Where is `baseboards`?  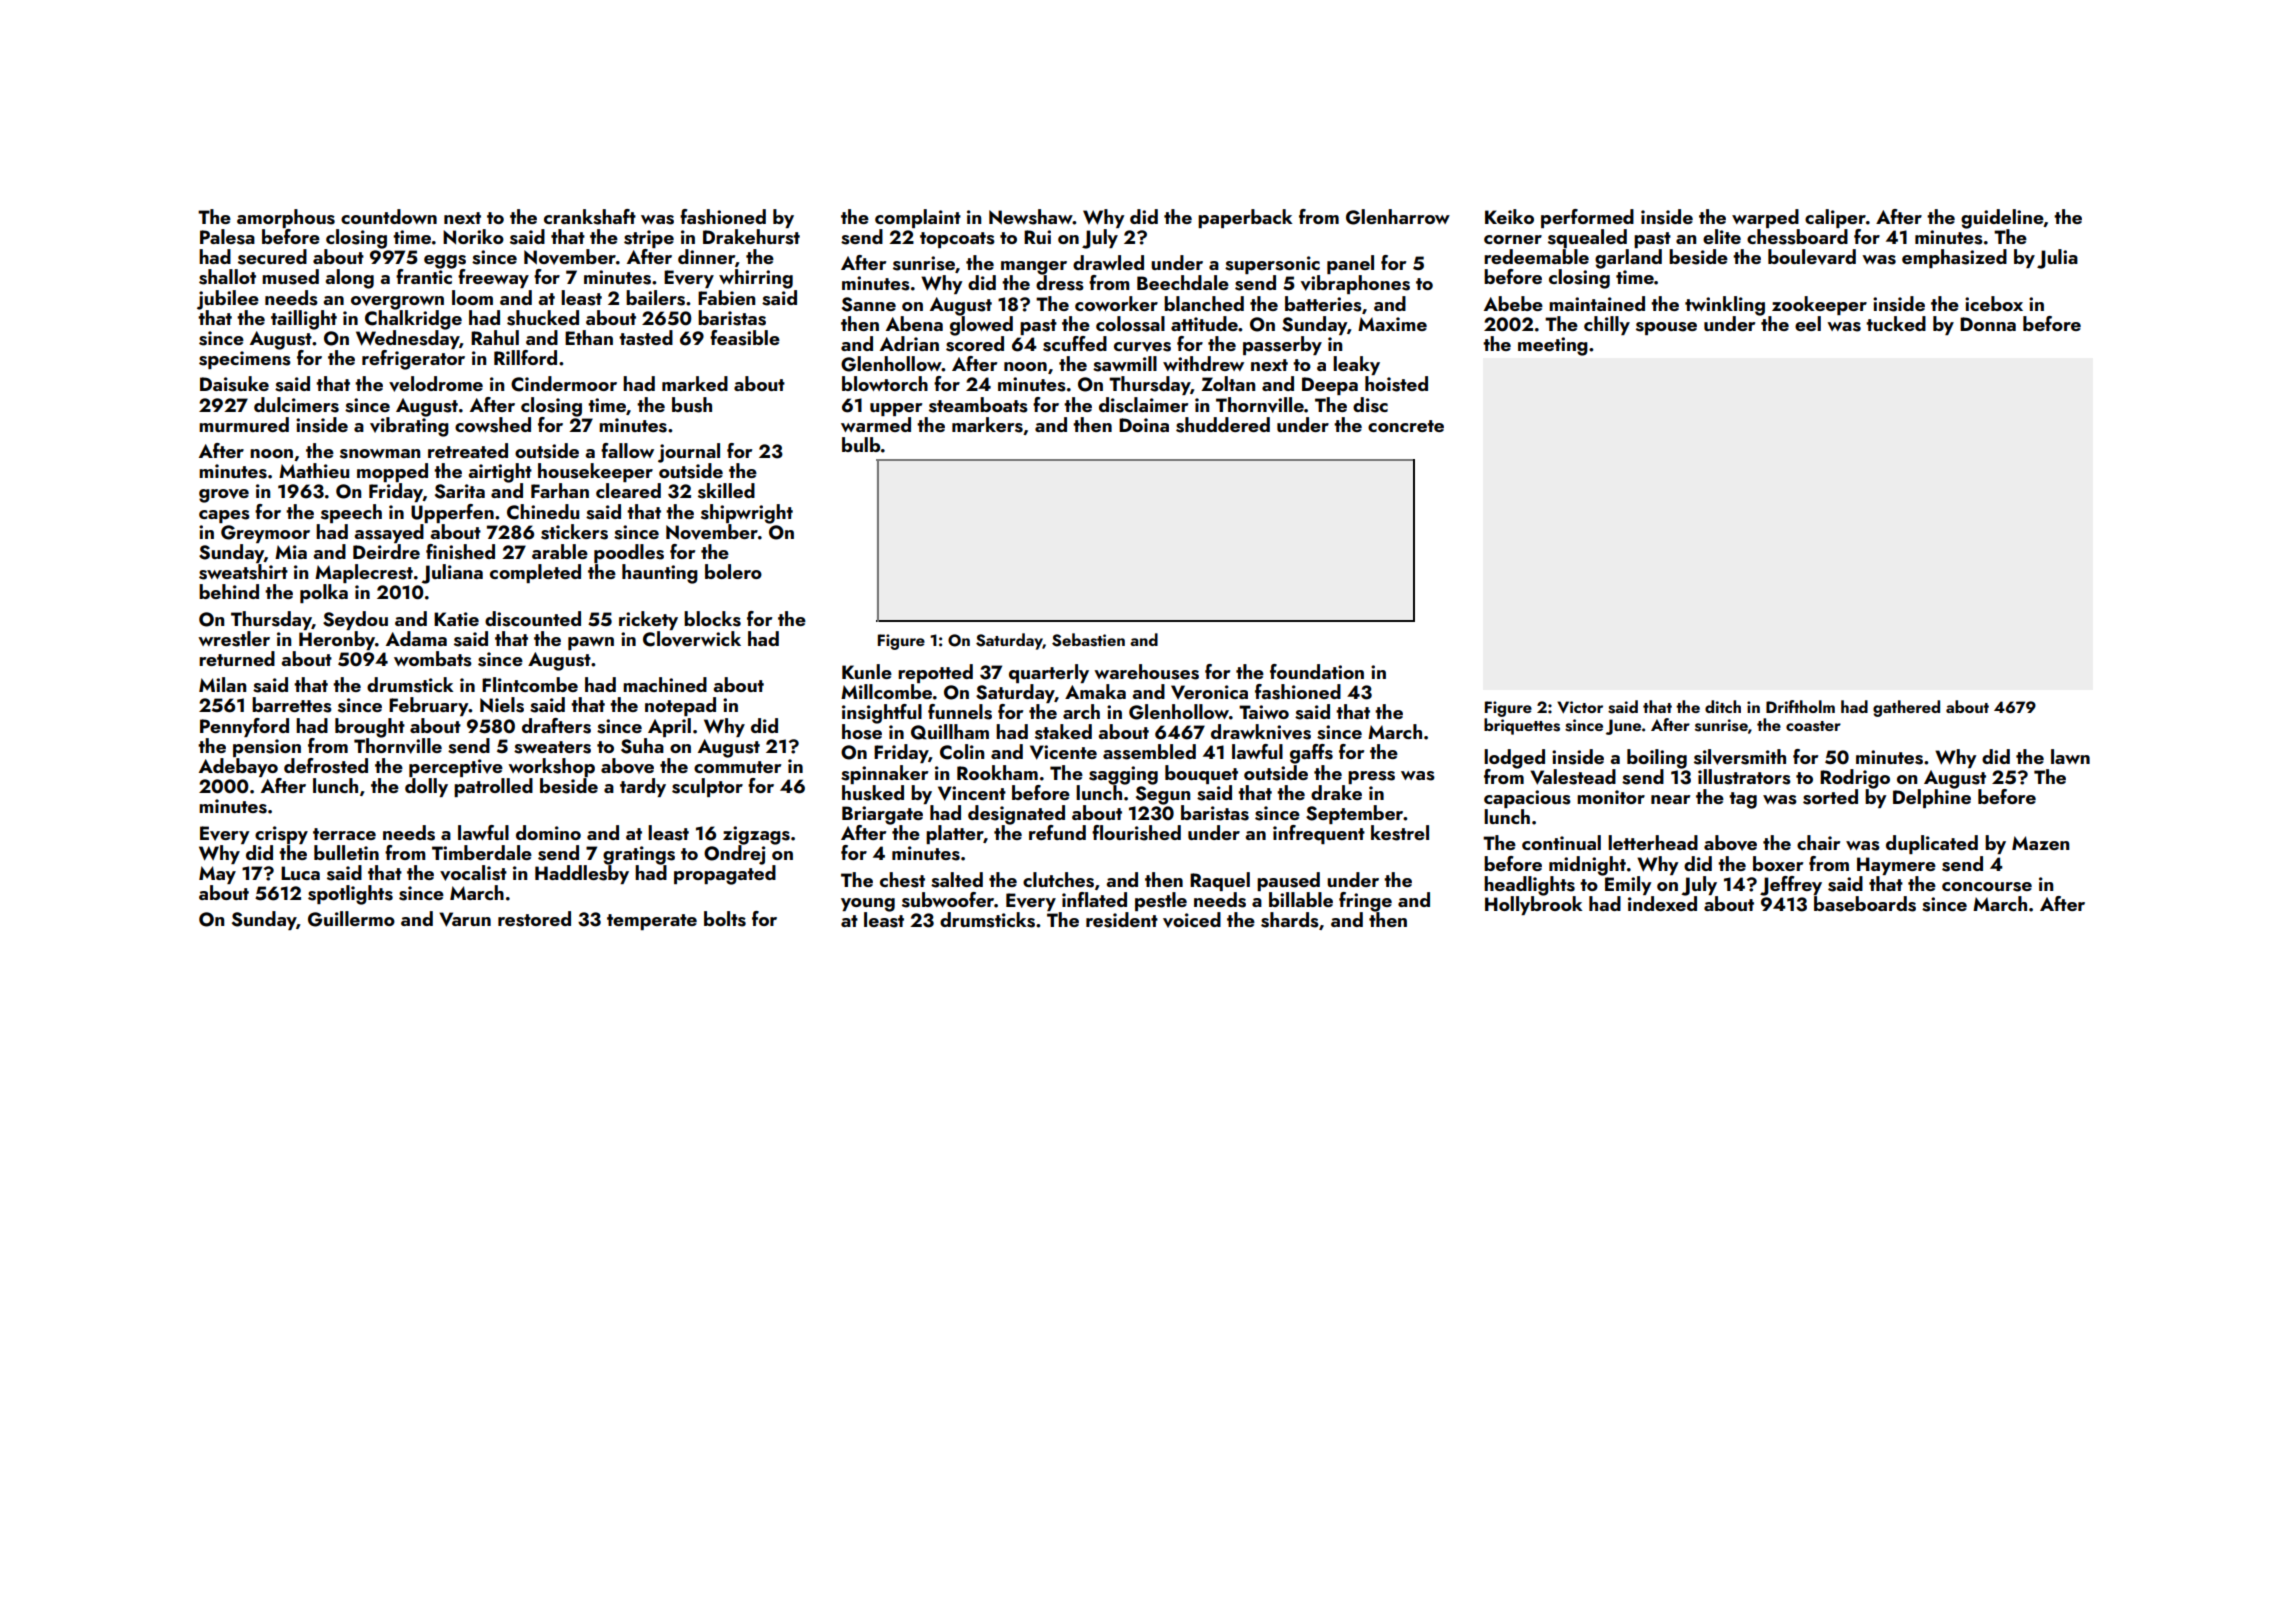 baseboards is located at coordinates (1865, 904).
